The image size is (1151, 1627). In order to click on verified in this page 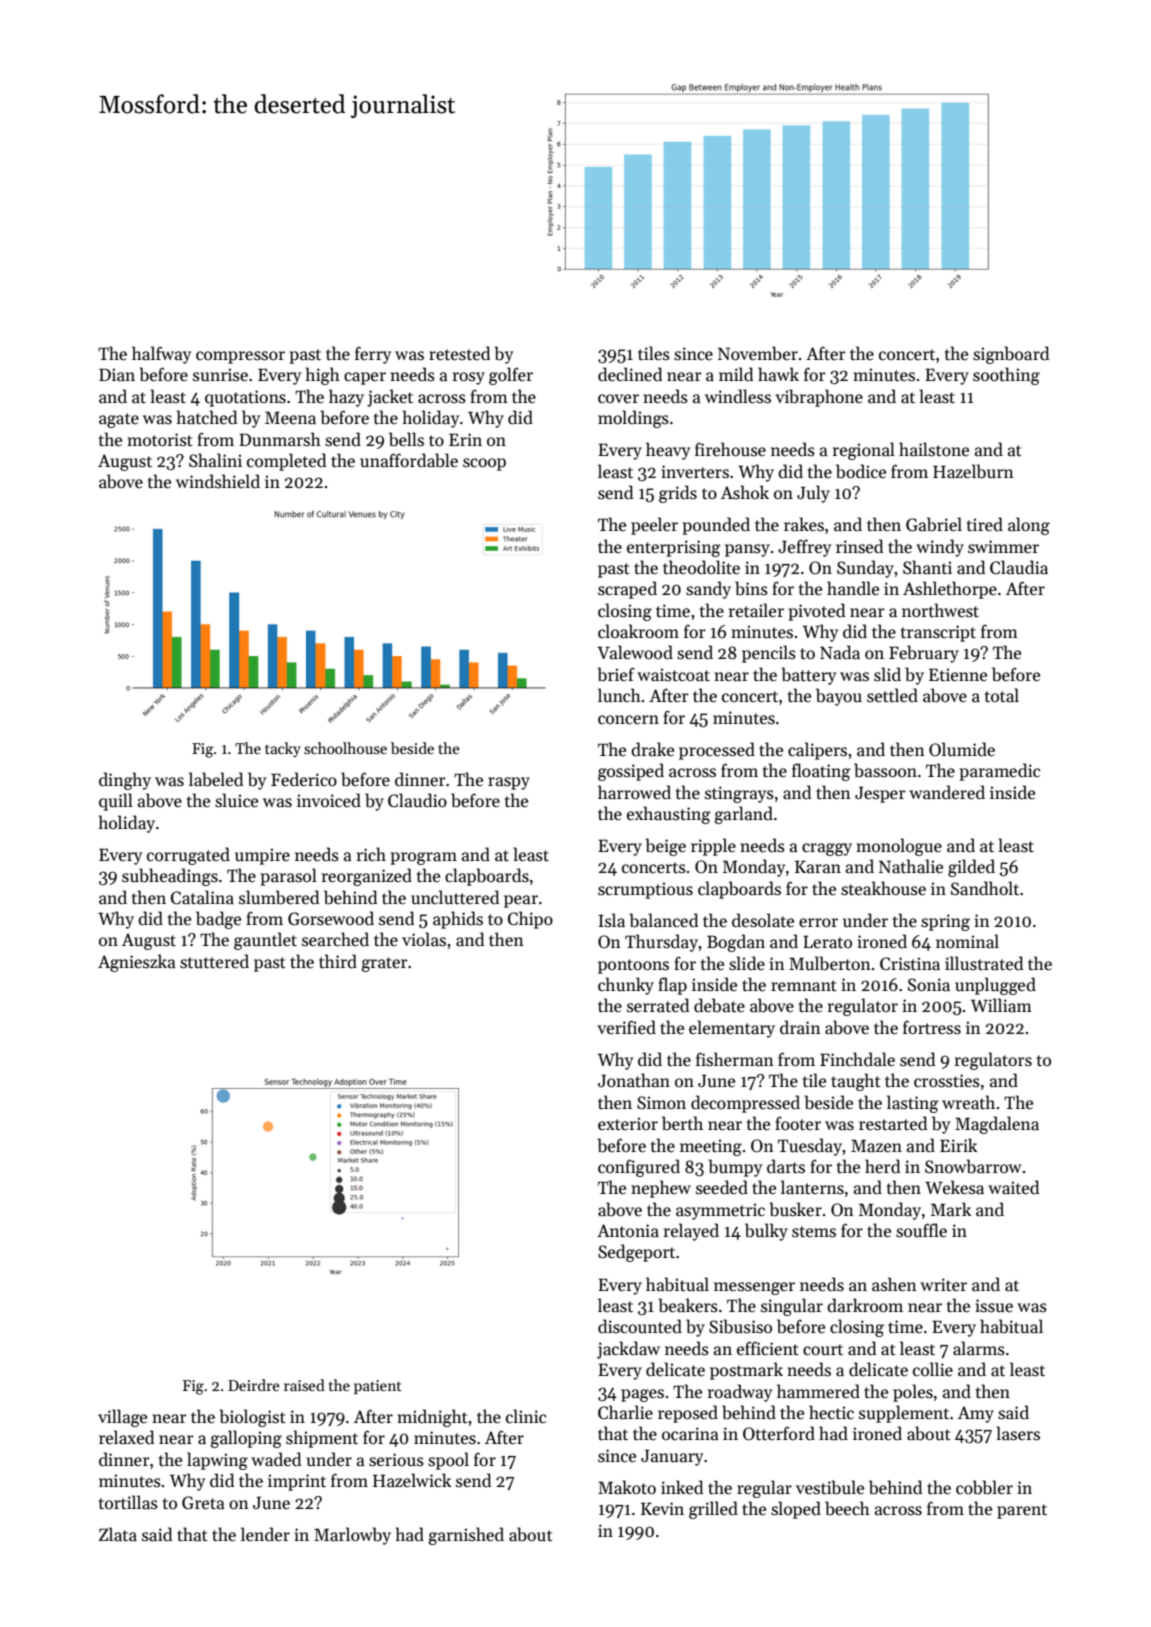, I will do `click(627, 1027)`.
